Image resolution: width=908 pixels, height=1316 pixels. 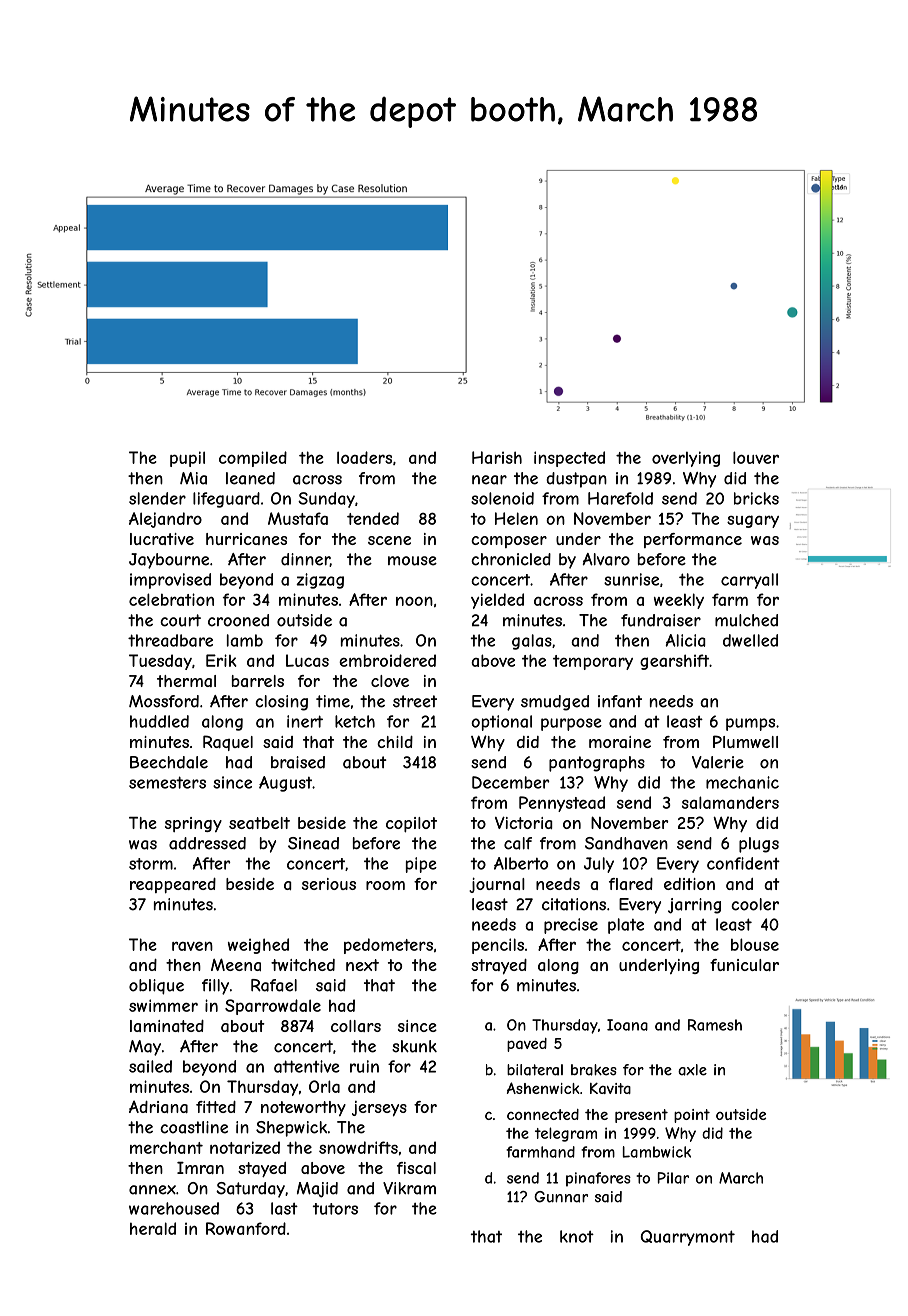 What do you see at coordinates (497, 457) in the document?
I see `Harish` at bounding box center [497, 457].
